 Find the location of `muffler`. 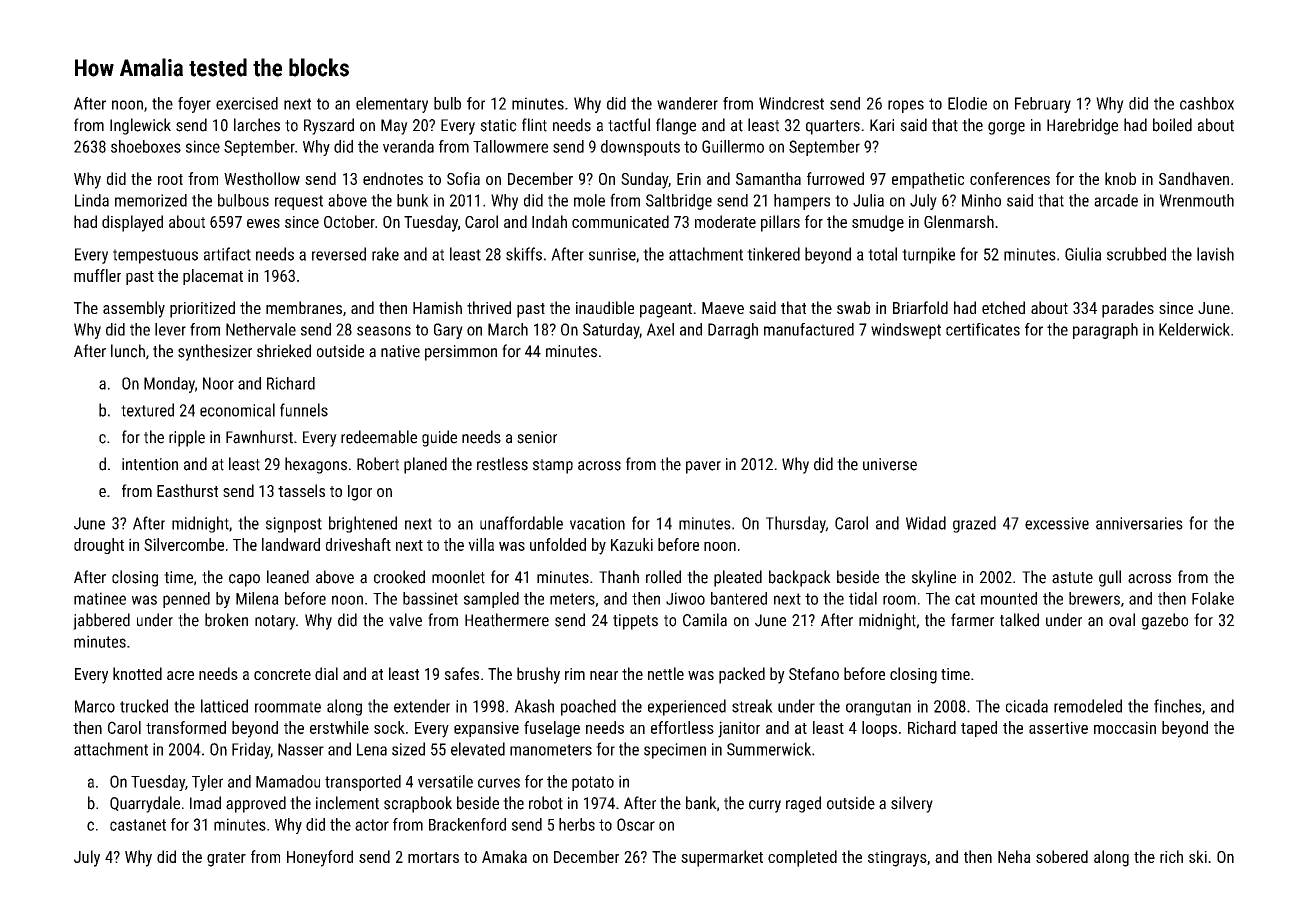

muffler is located at coordinates (97, 275).
